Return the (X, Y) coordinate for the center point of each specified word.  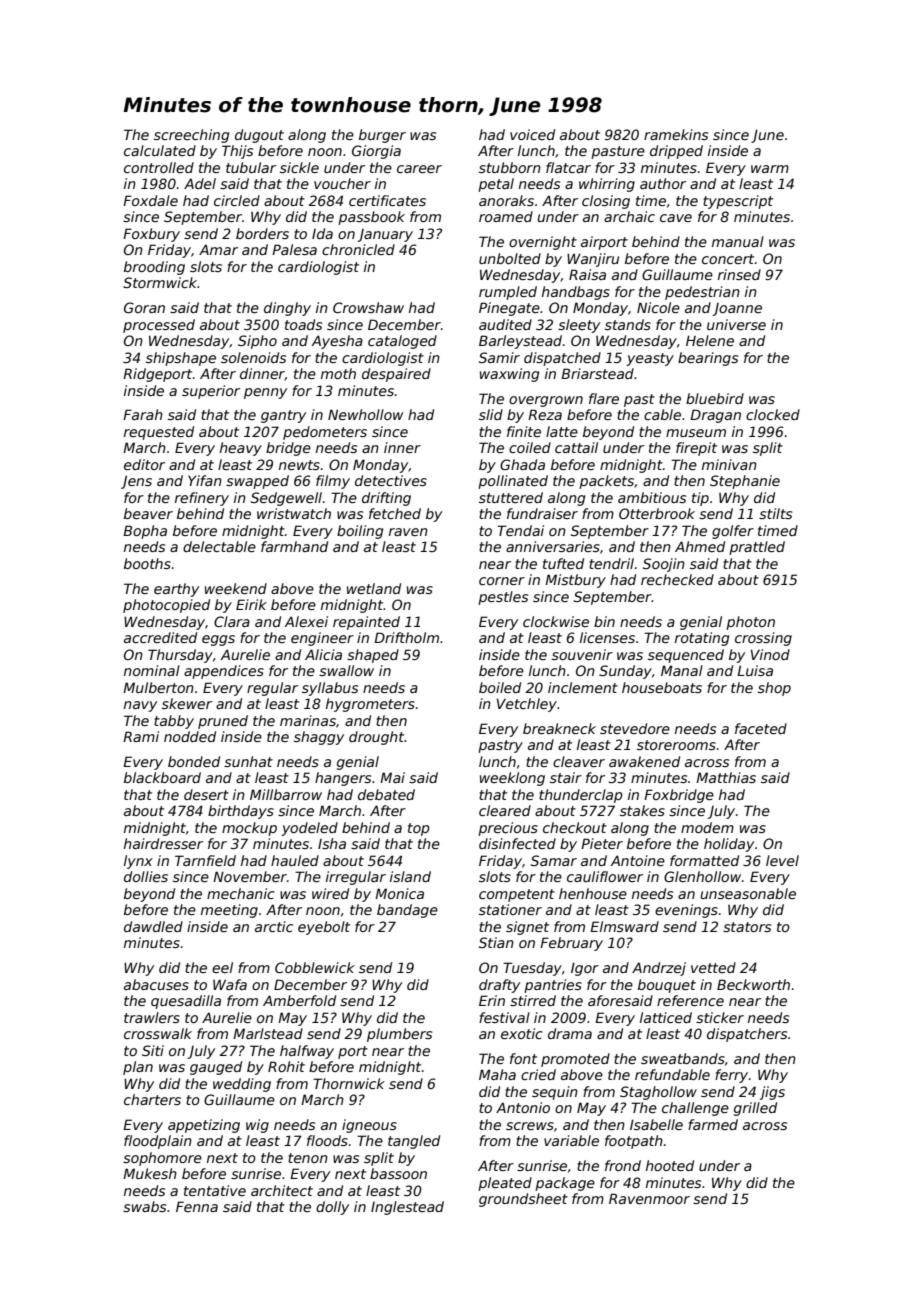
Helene (710, 340)
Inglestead (407, 1208)
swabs (144, 1206)
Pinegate (509, 309)
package (565, 1184)
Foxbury (151, 235)
